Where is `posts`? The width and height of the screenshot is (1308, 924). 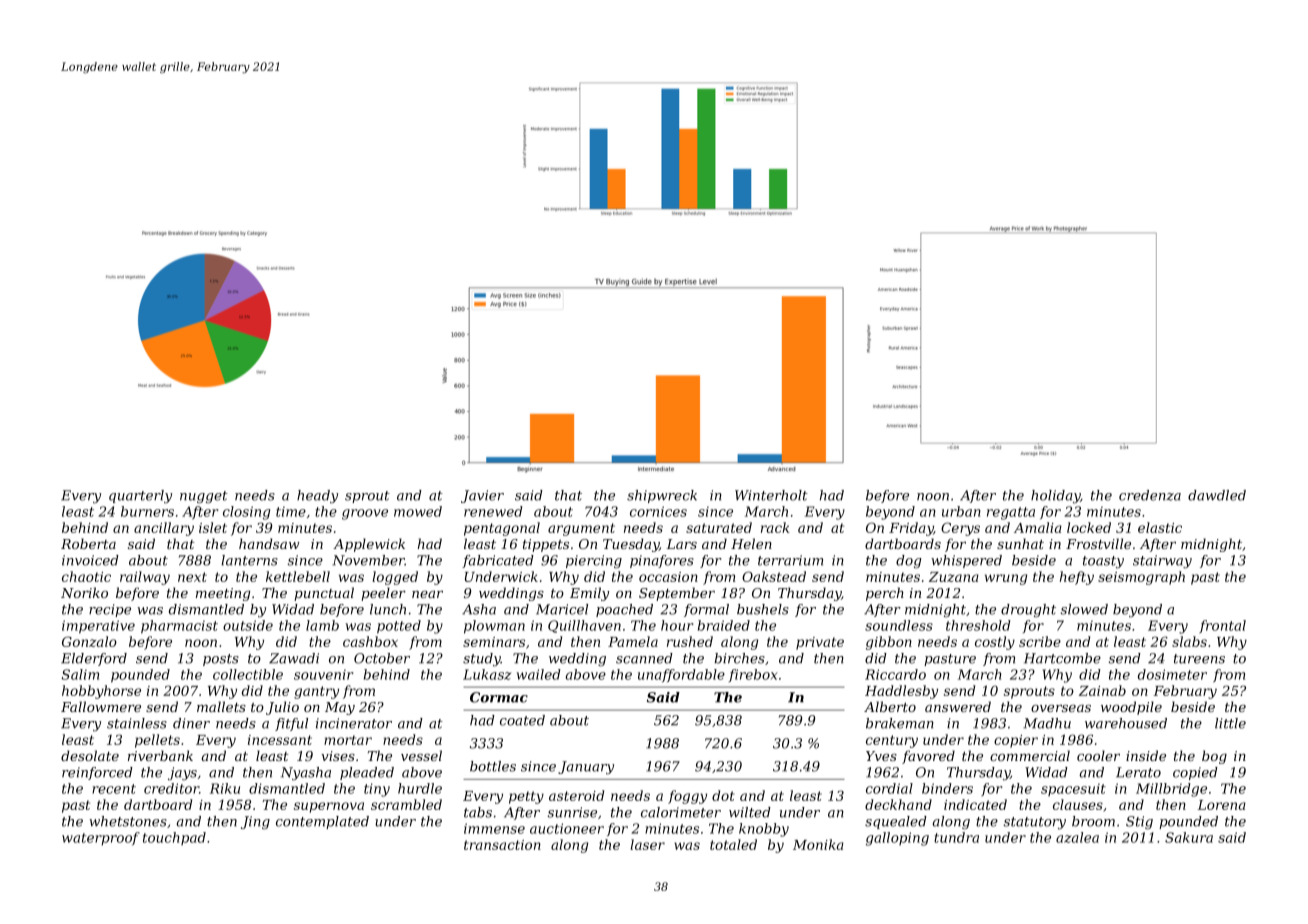 posts is located at coordinates (221, 660).
